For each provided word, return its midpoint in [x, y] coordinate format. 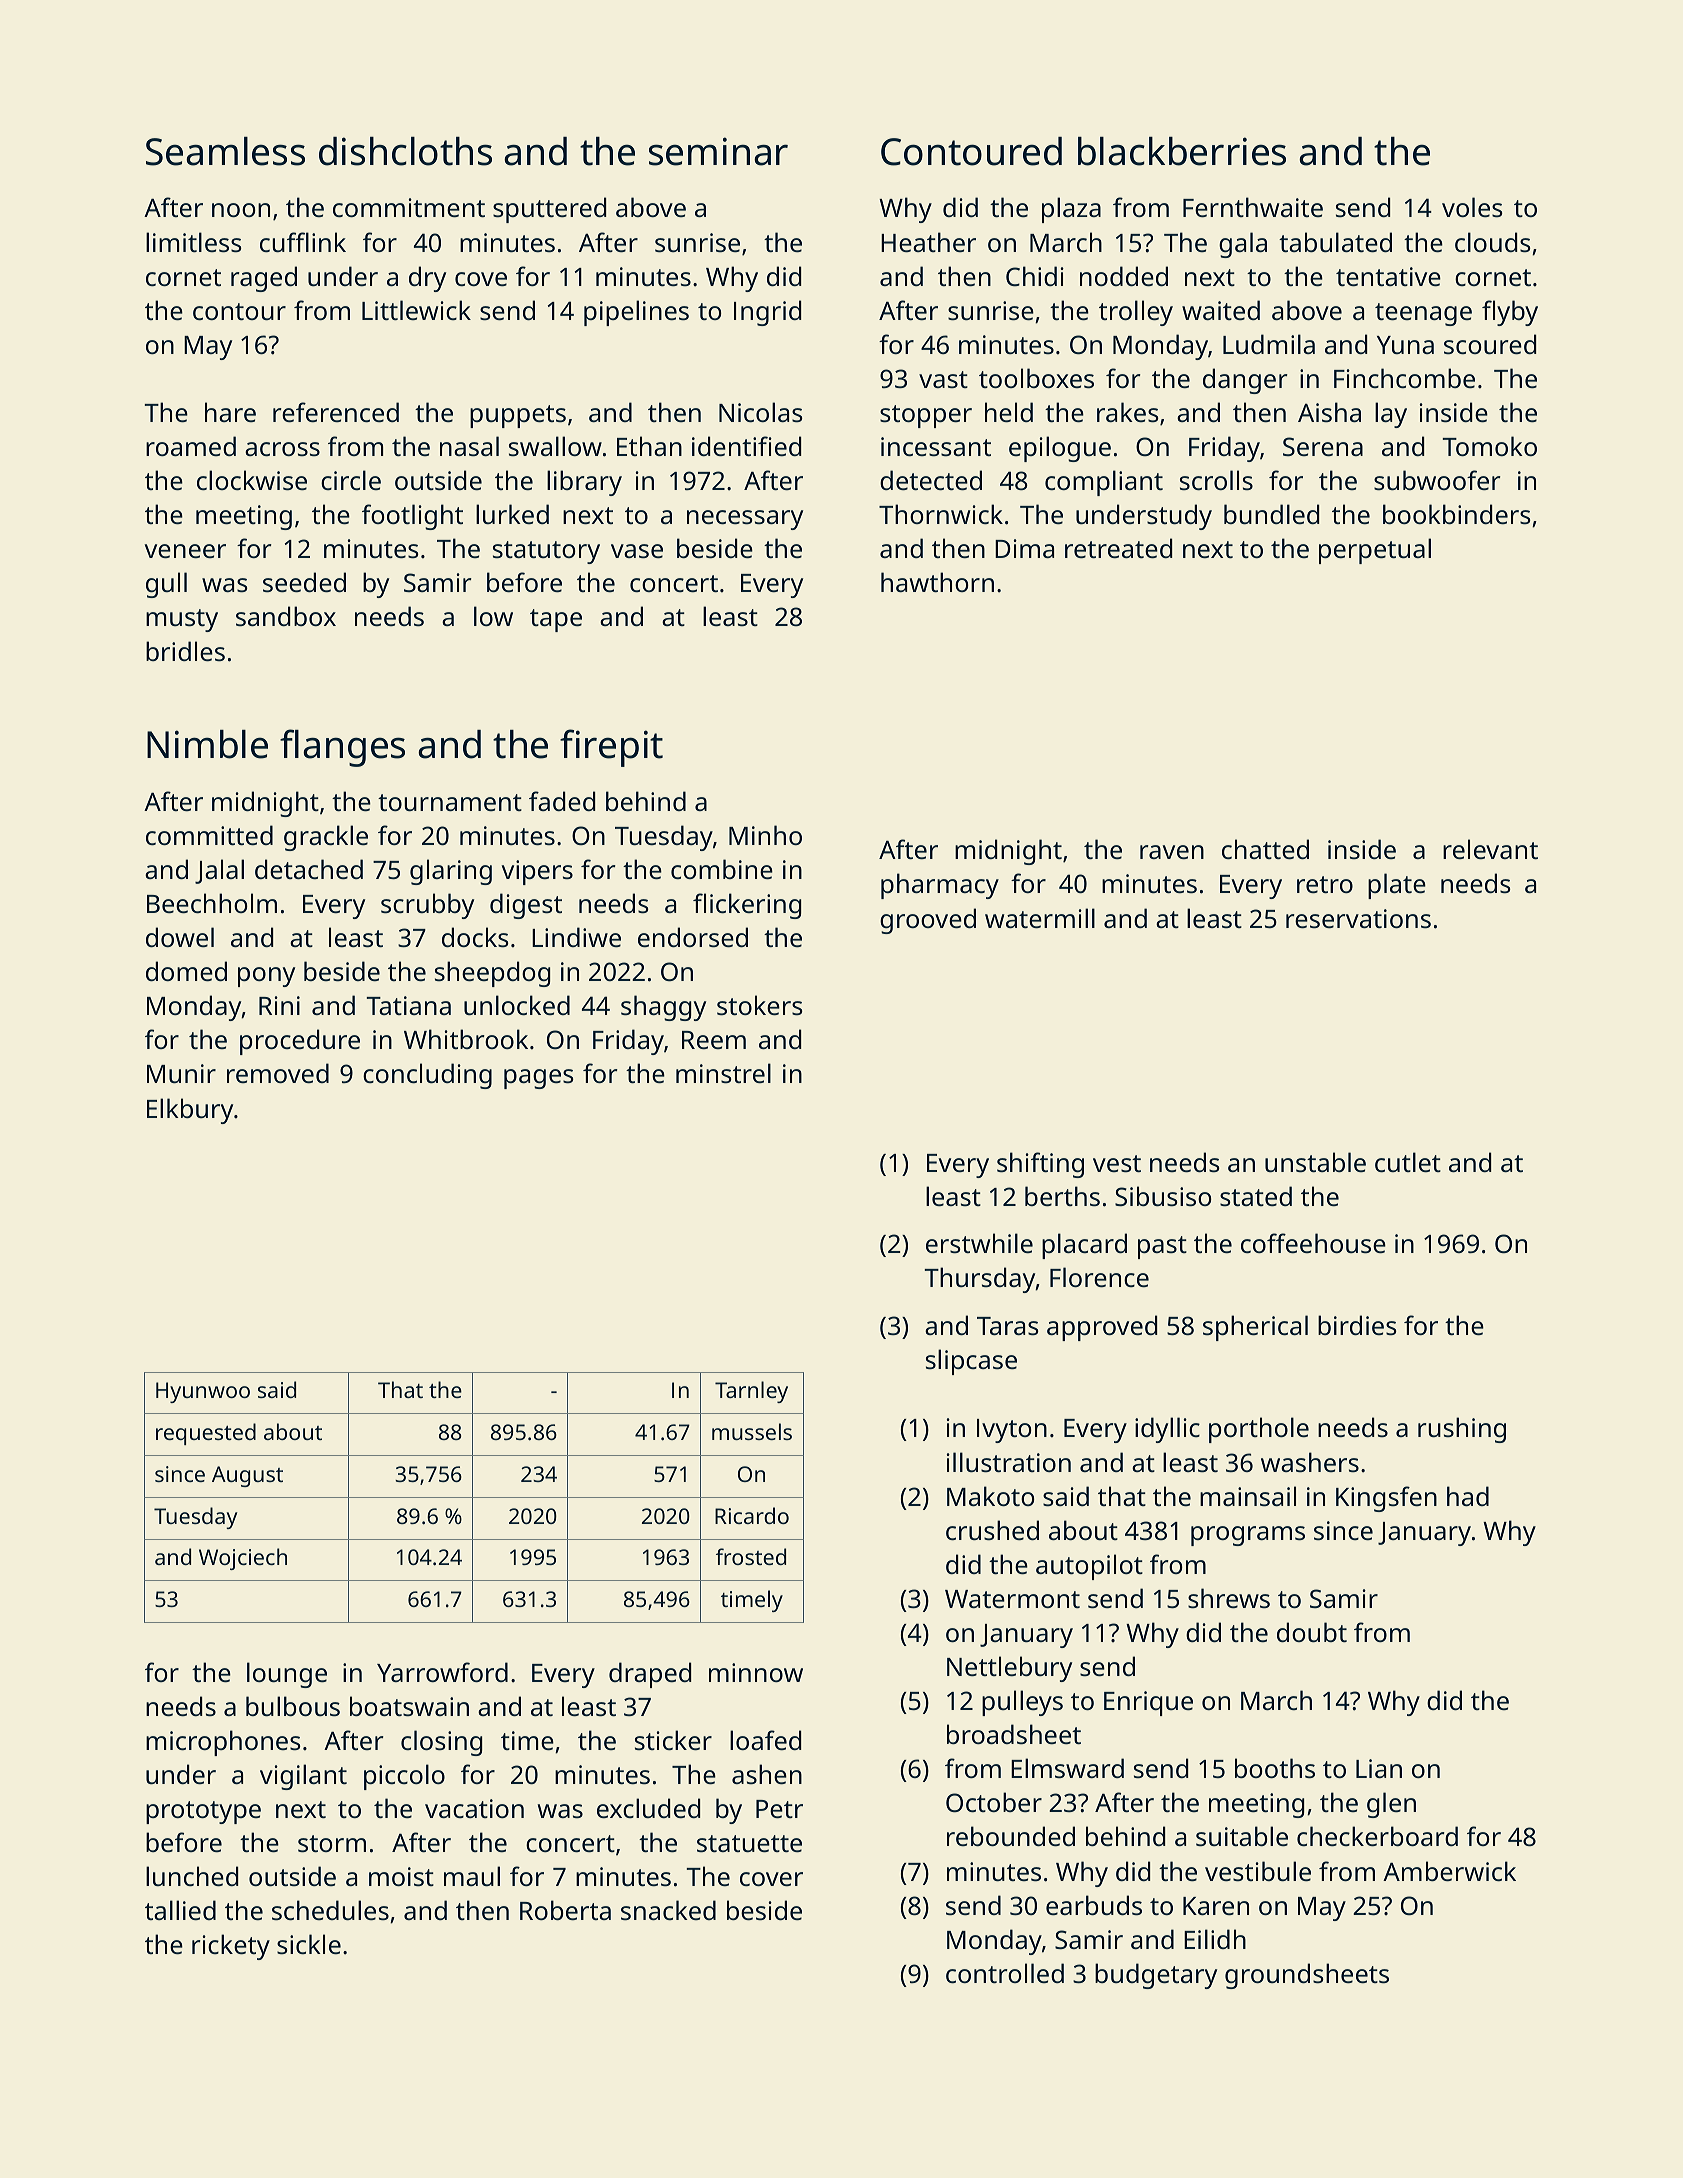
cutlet [1408, 1162]
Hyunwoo [203, 1392]
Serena [1323, 446]
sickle [309, 1944]
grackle [326, 838]
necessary [745, 520]
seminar [718, 151]
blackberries [1182, 151]
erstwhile [979, 1243]
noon [241, 210]
